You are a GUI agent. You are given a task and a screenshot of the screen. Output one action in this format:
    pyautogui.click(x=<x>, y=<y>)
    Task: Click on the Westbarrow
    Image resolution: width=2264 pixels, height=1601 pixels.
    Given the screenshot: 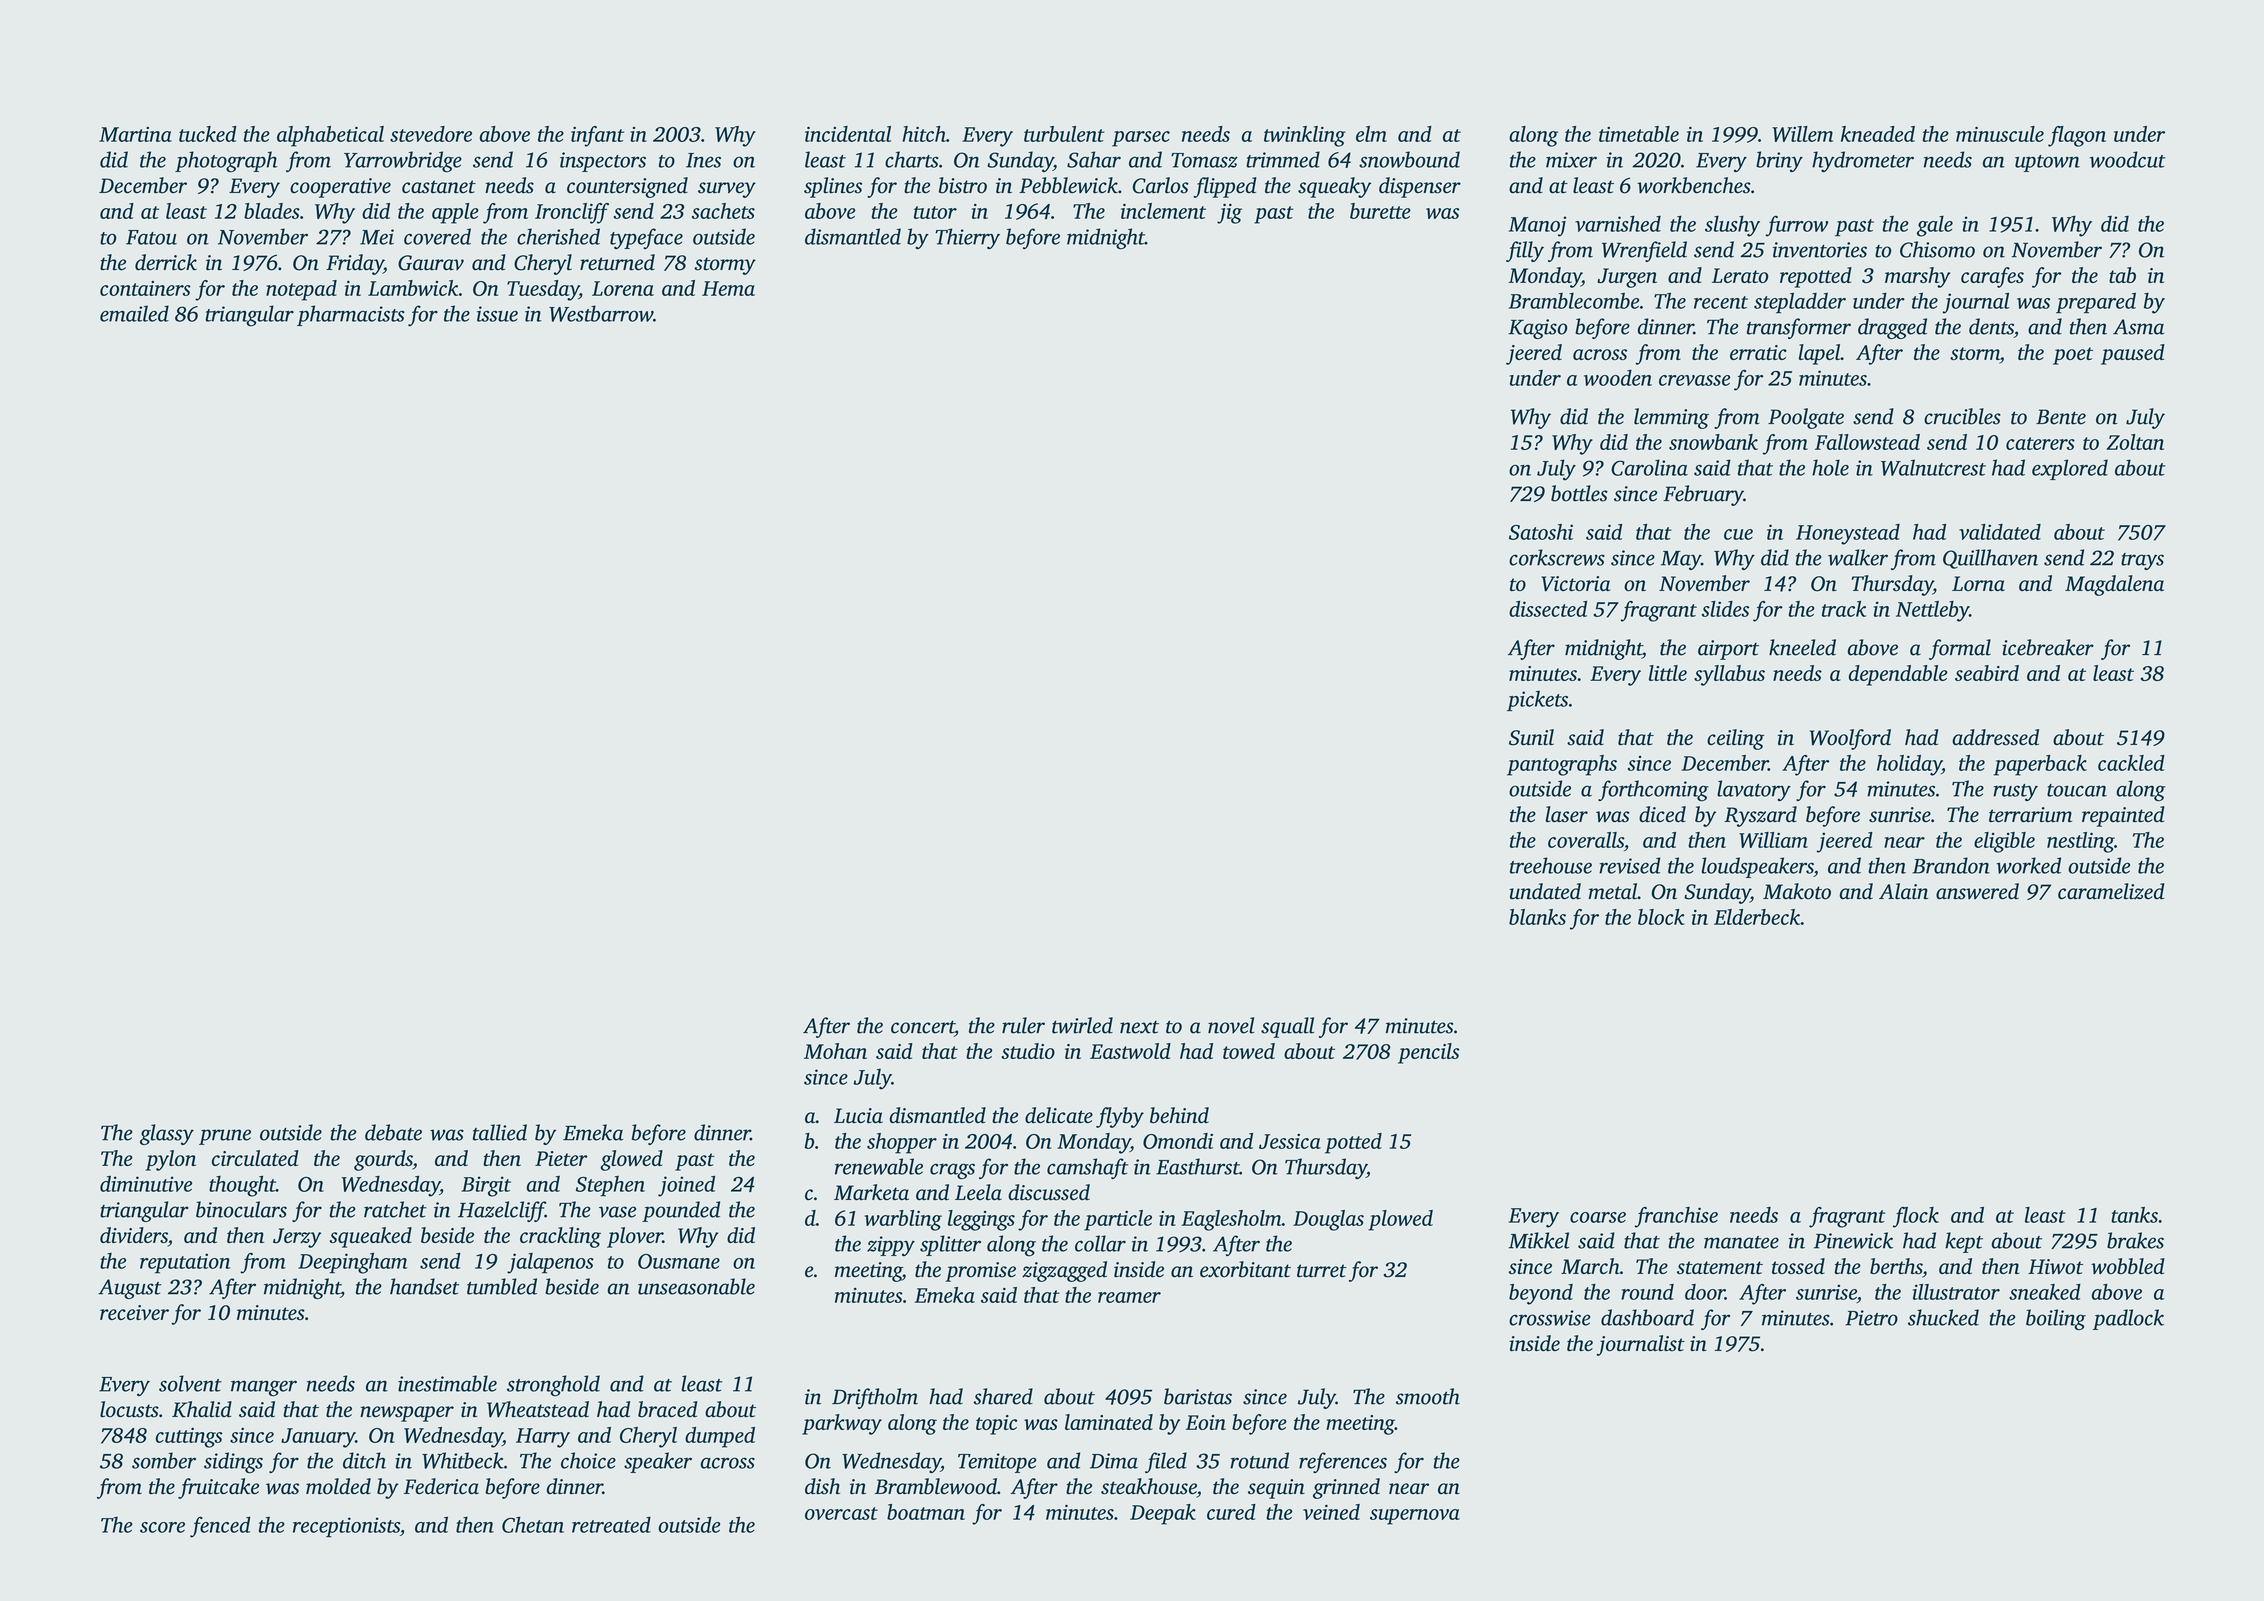 What is the action you would take?
    pyautogui.click(x=601, y=313)
